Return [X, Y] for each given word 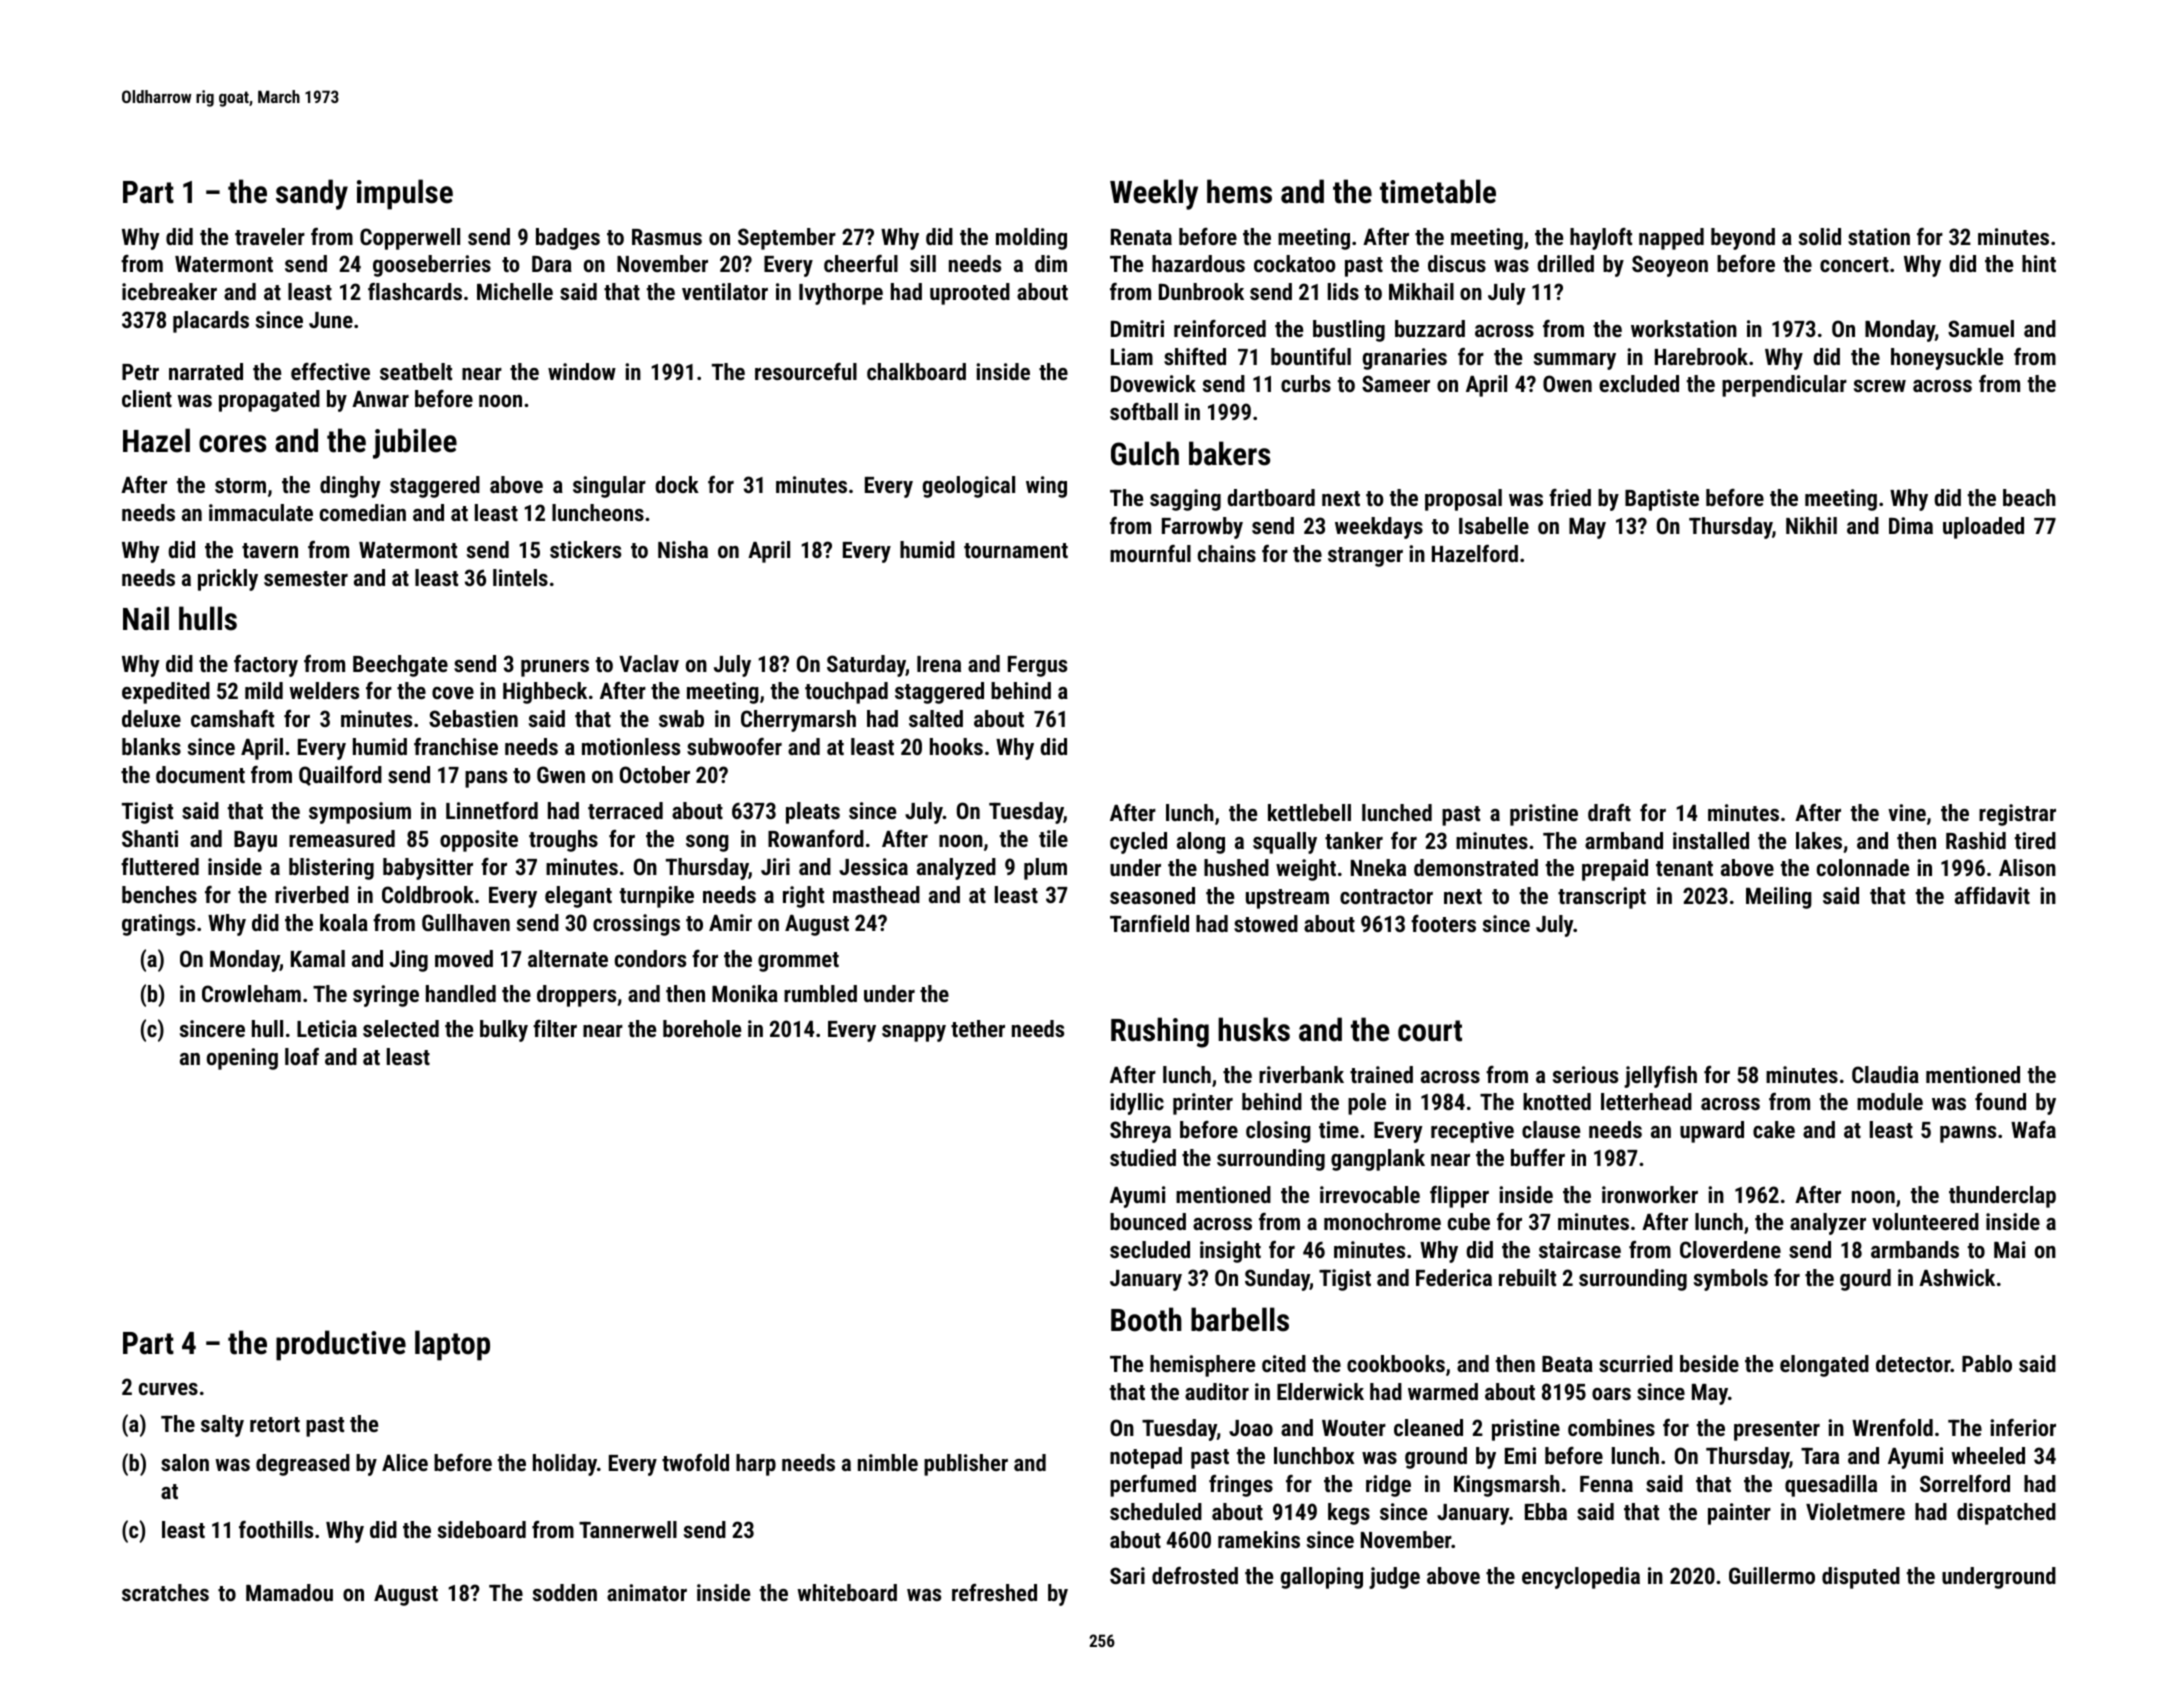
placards [211, 322]
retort [275, 1424]
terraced [625, 810]
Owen [1567, 383]
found [2000, 1101]
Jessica [873, 866]
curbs [1306, 383]
